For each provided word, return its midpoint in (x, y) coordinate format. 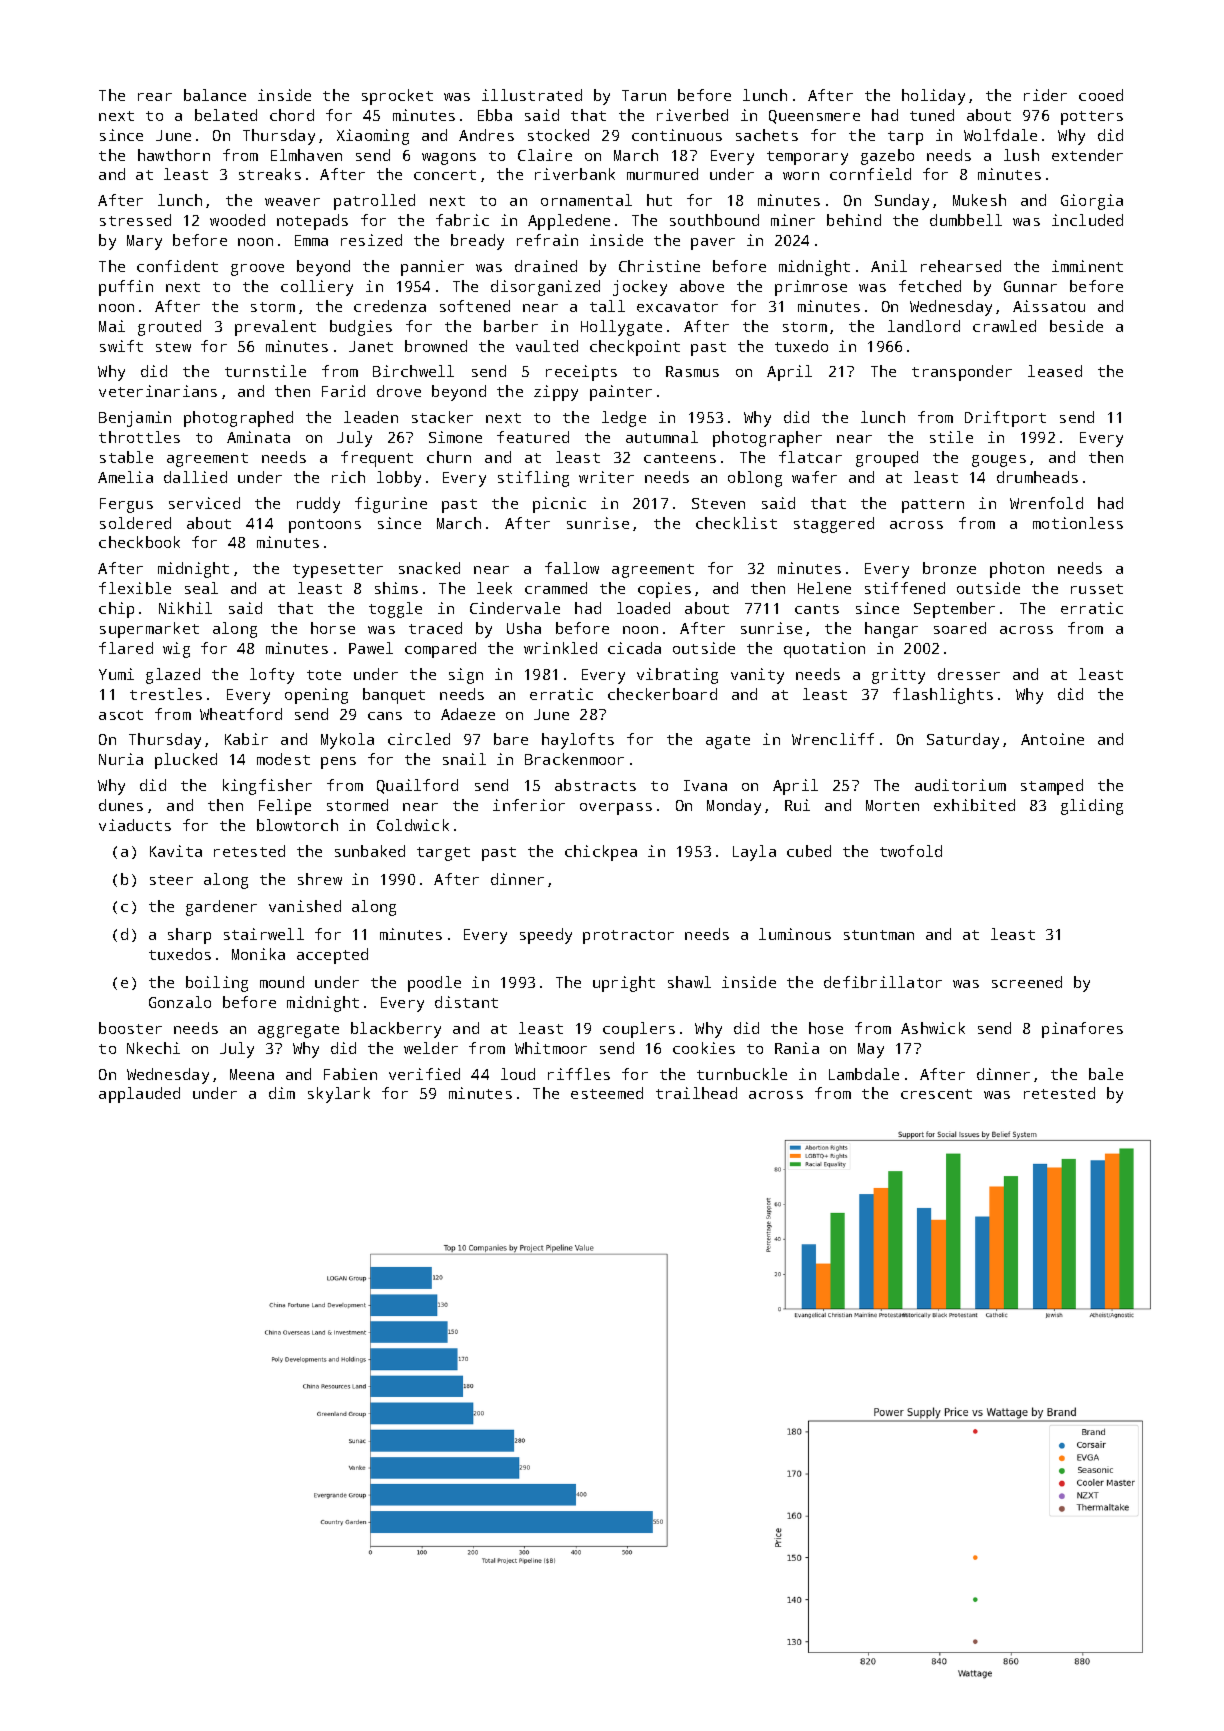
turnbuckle (742, 1074)
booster (130, 1028)
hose (826, 1028)
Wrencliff (833, 739)
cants (817, 609)
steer (171, 880)
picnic (559, 505)
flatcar (810, 457)
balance (215, 95)
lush (1021, 155)
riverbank (575, 174)
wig (176, 650)
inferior (529, 805)
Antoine (1052, 739)
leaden (371, 417)
